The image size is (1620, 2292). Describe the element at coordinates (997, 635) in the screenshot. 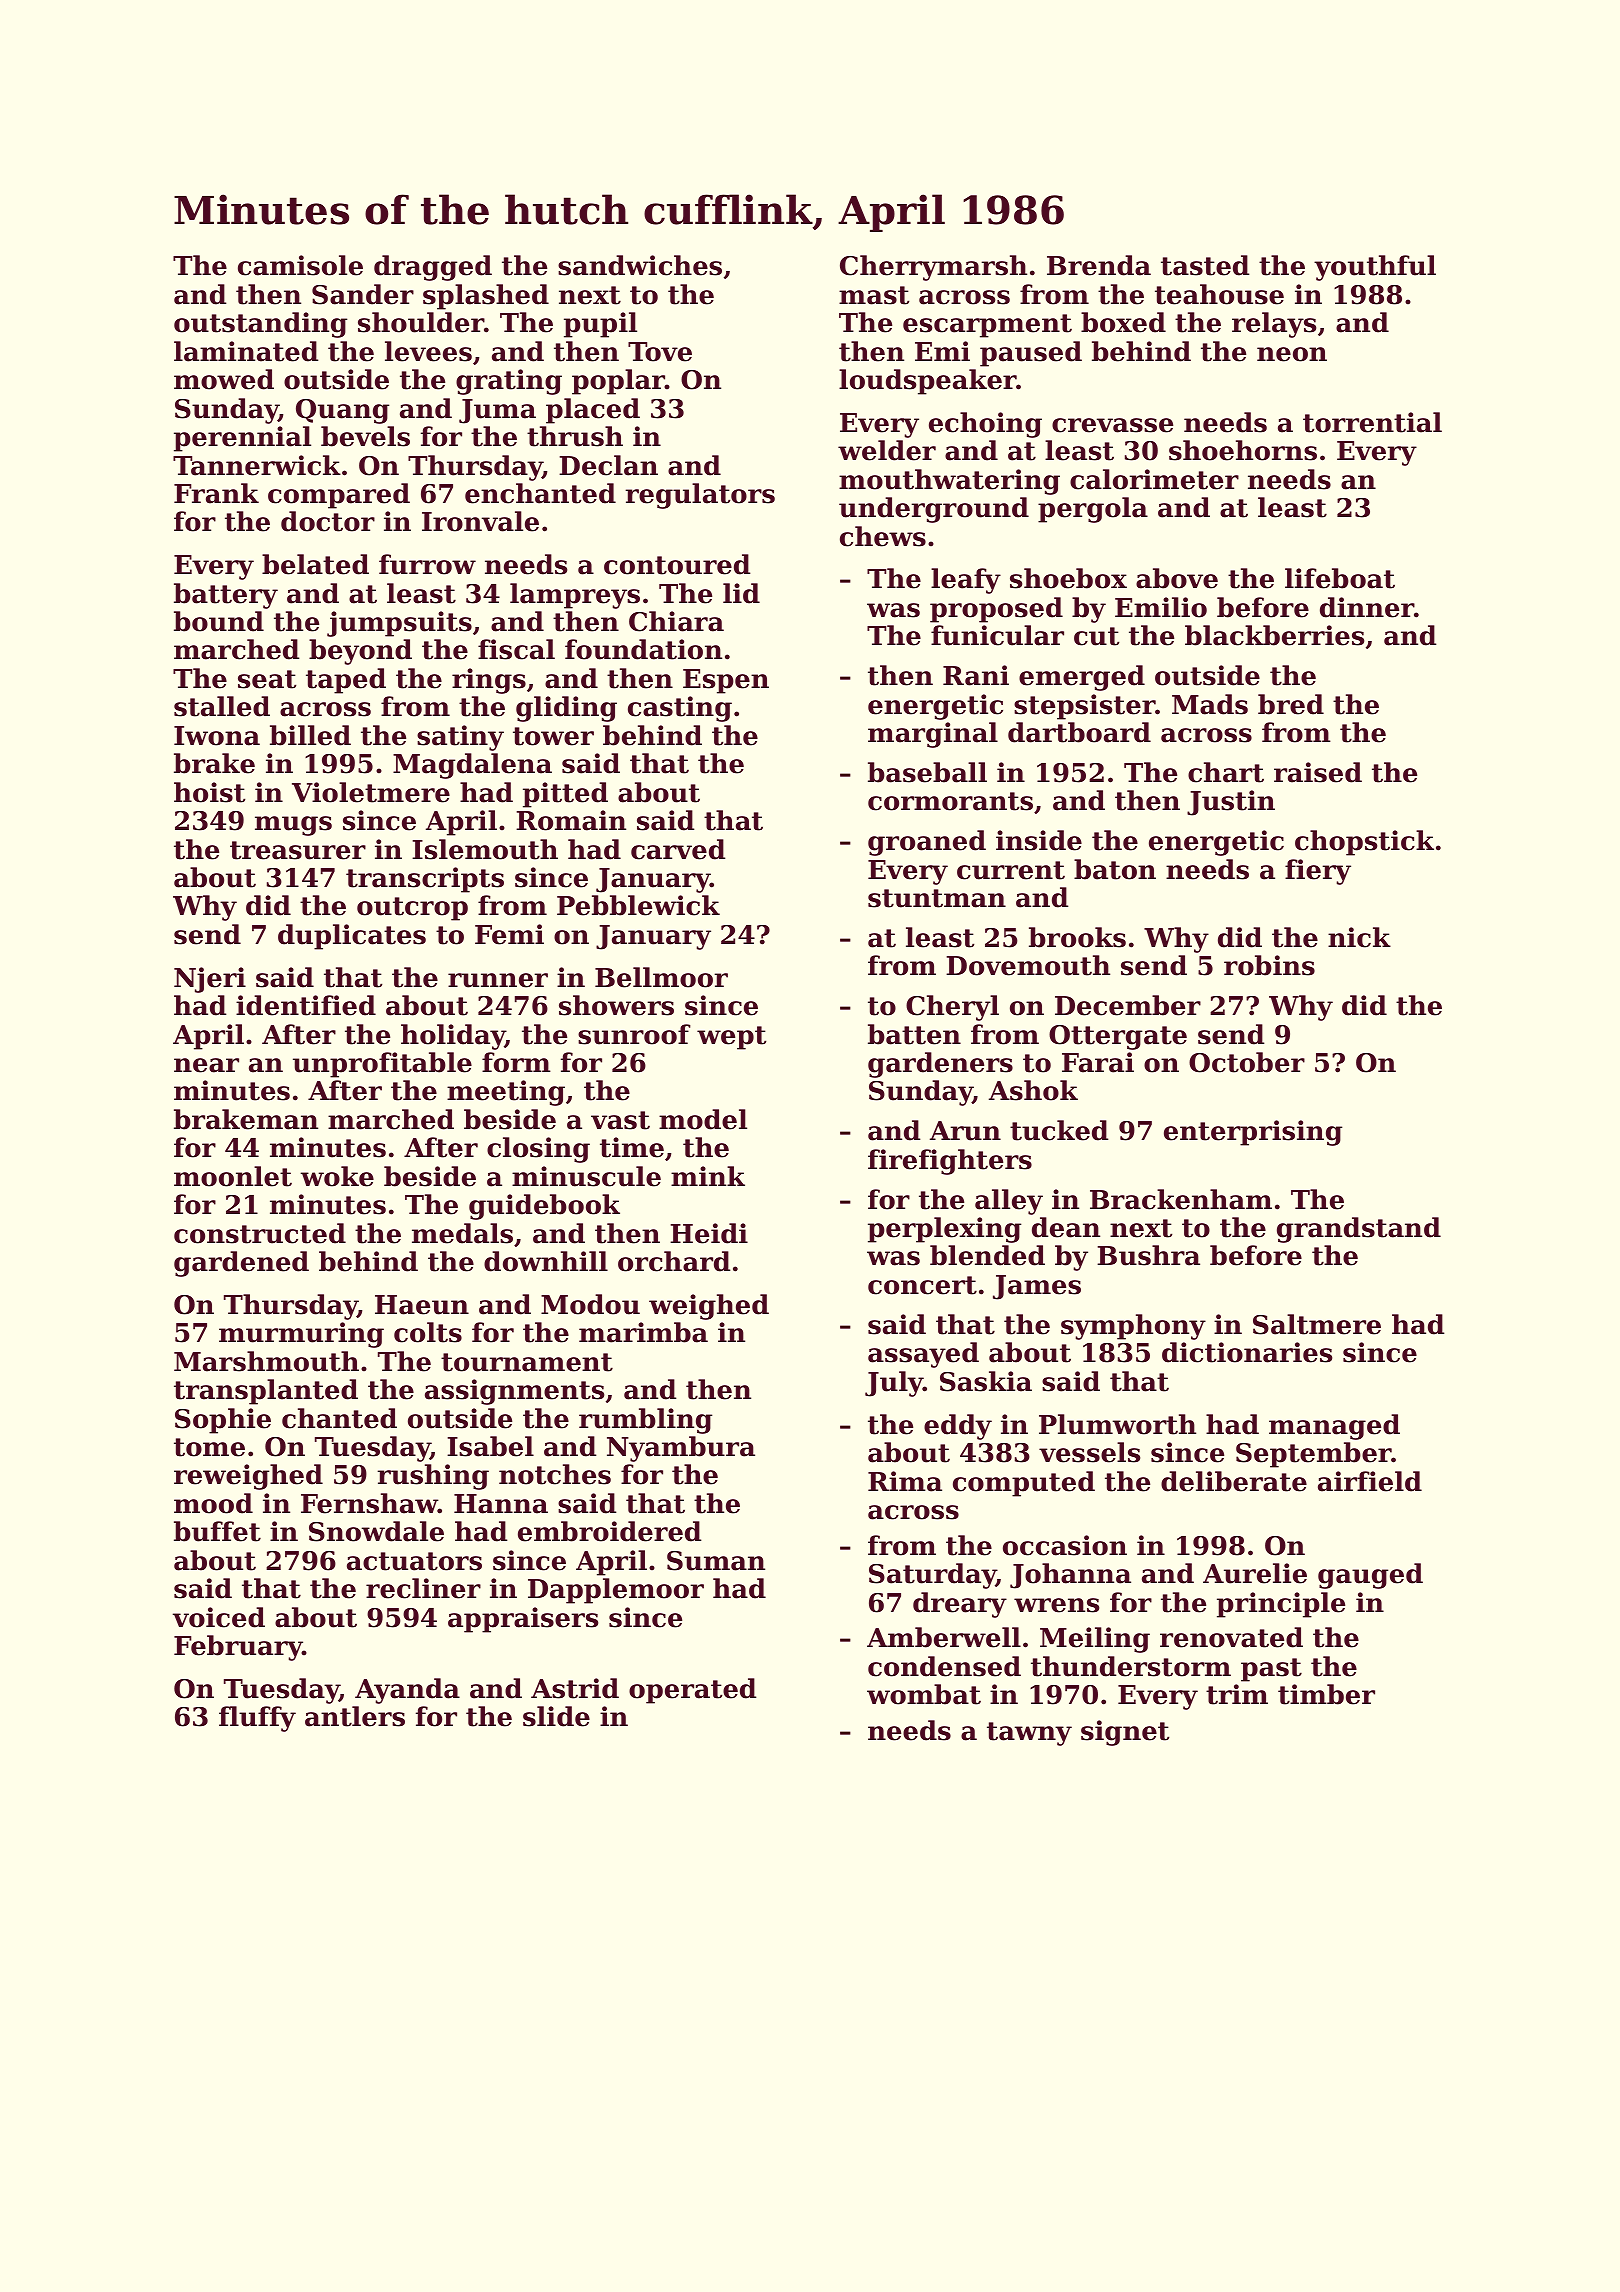

I see `funicular` at that location.
